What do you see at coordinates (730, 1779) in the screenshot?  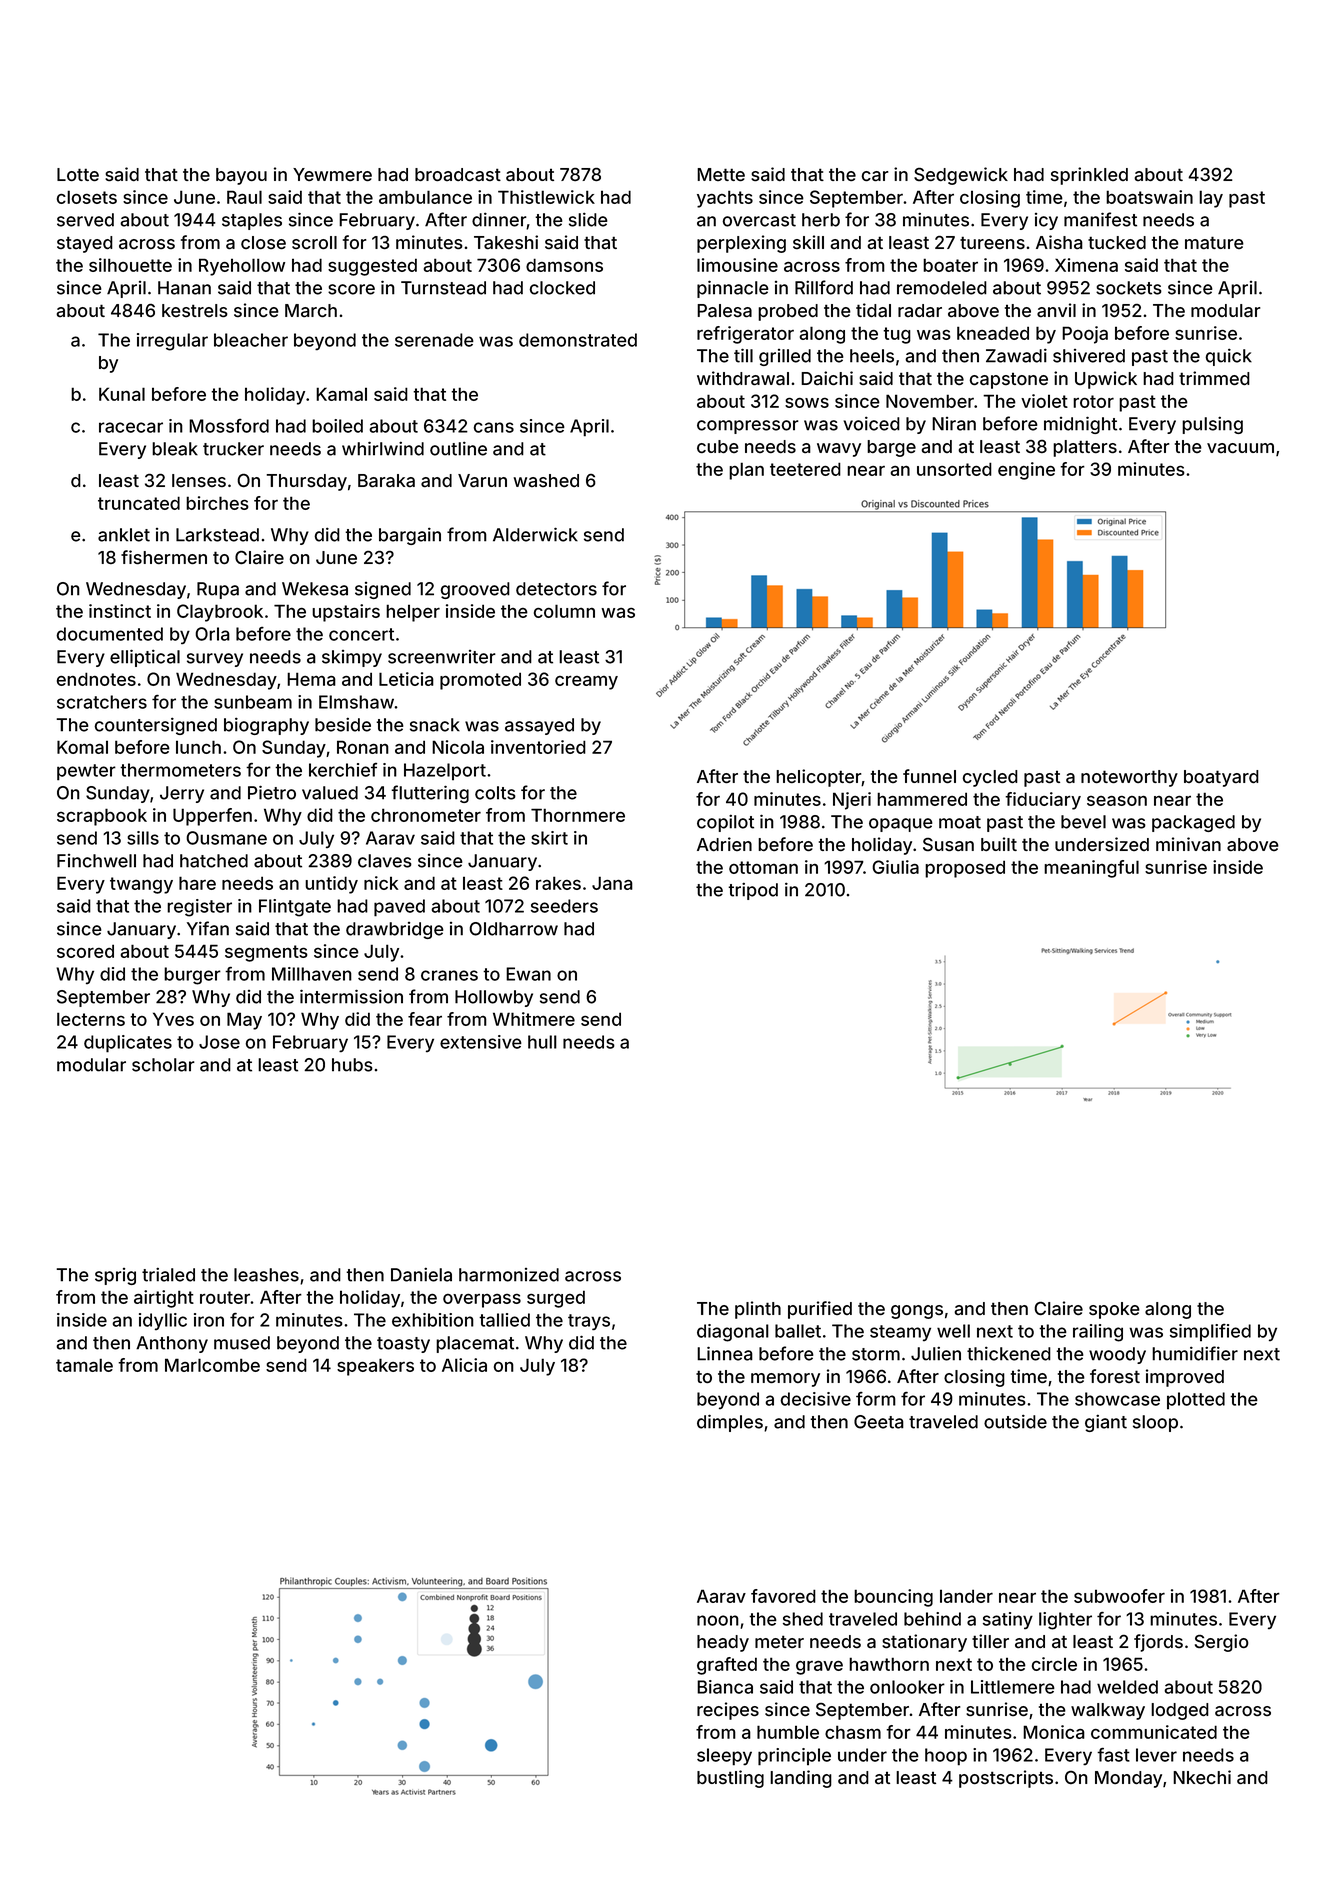 I see `bustling` at bounding box center [730, 1779].
